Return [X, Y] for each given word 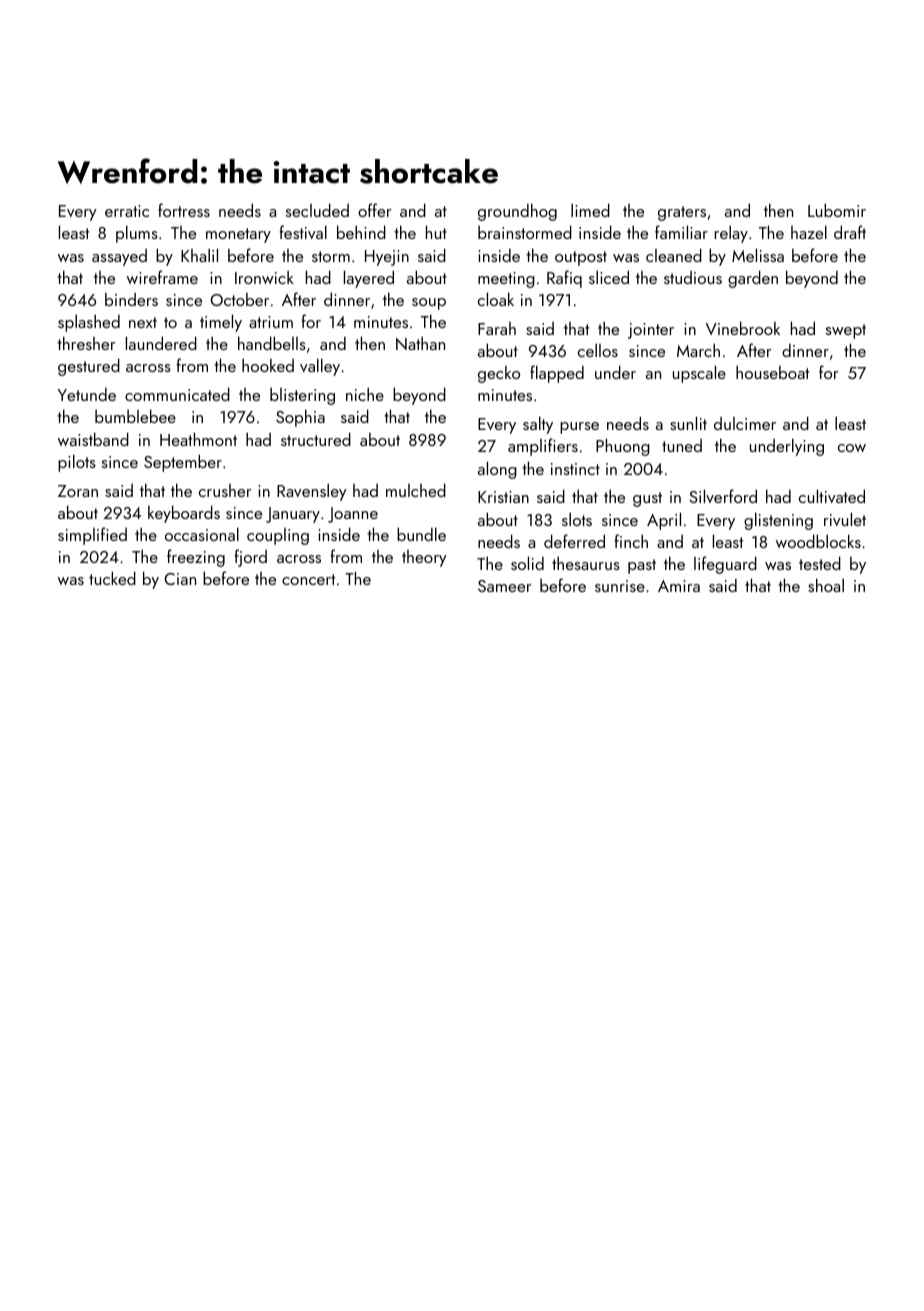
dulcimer [745, 423]
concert [308, 579]
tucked [112, 578]
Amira [679, 586]
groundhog [517, 212]
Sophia [300, 418]
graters [682, 213]
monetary [238, 235]
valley [320, 367]
